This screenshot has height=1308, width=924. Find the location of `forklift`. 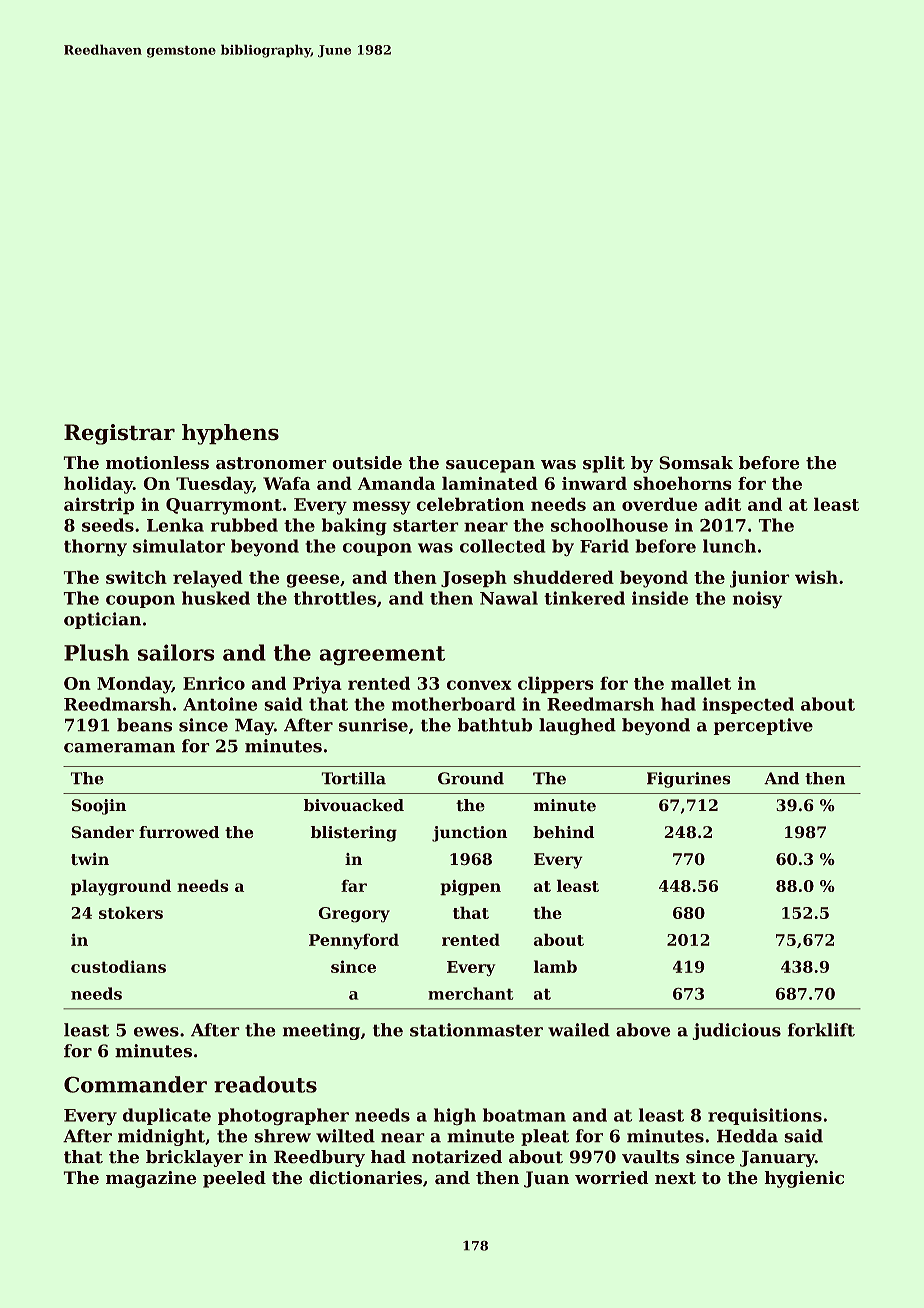

forklift is located at coordinates (821, 1030).
